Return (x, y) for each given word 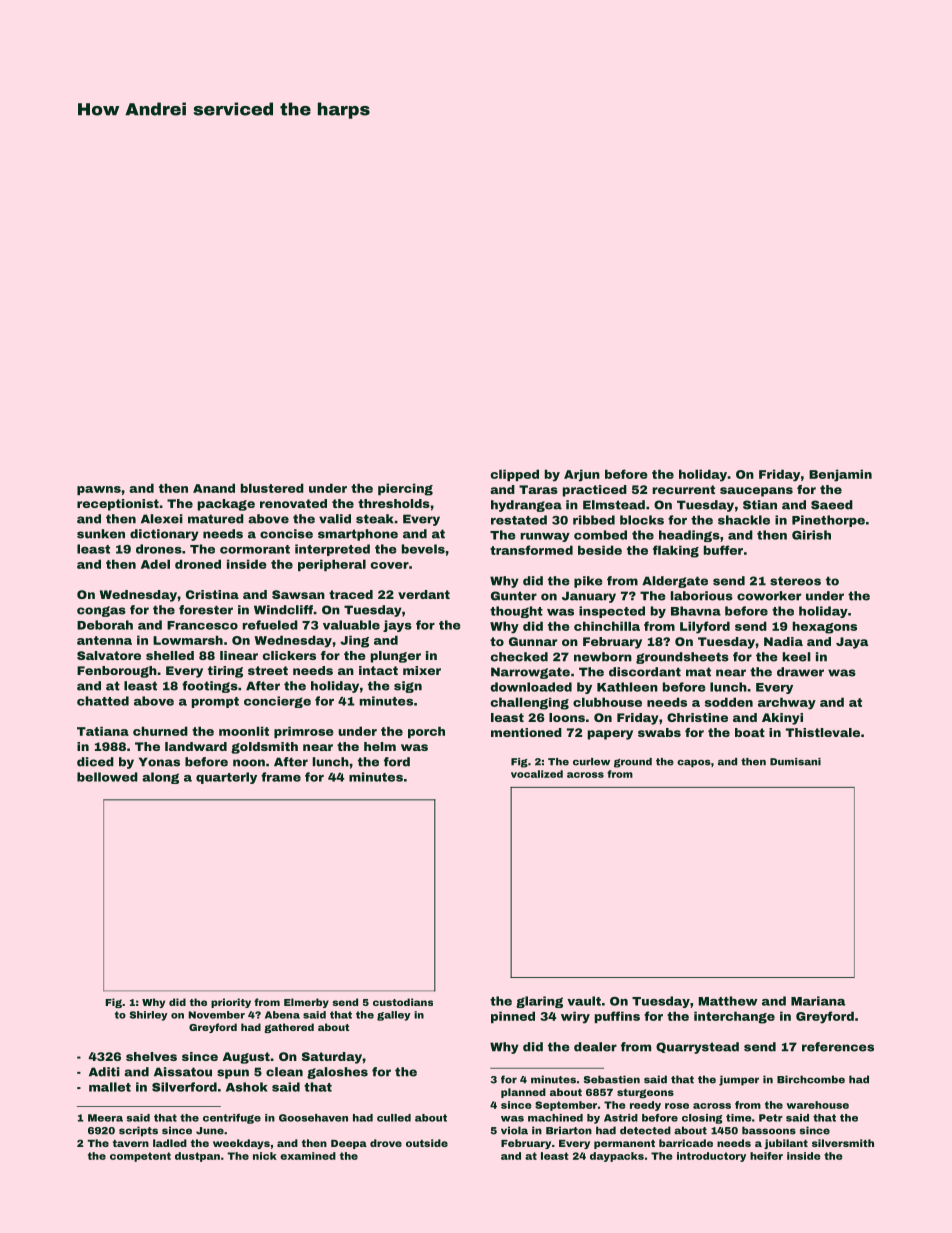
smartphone (358, 535)
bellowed (107, 777)
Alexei (162, 519)
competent (140, 1157)
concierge (277, 702)
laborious (702, 596)
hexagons (824, 627)
